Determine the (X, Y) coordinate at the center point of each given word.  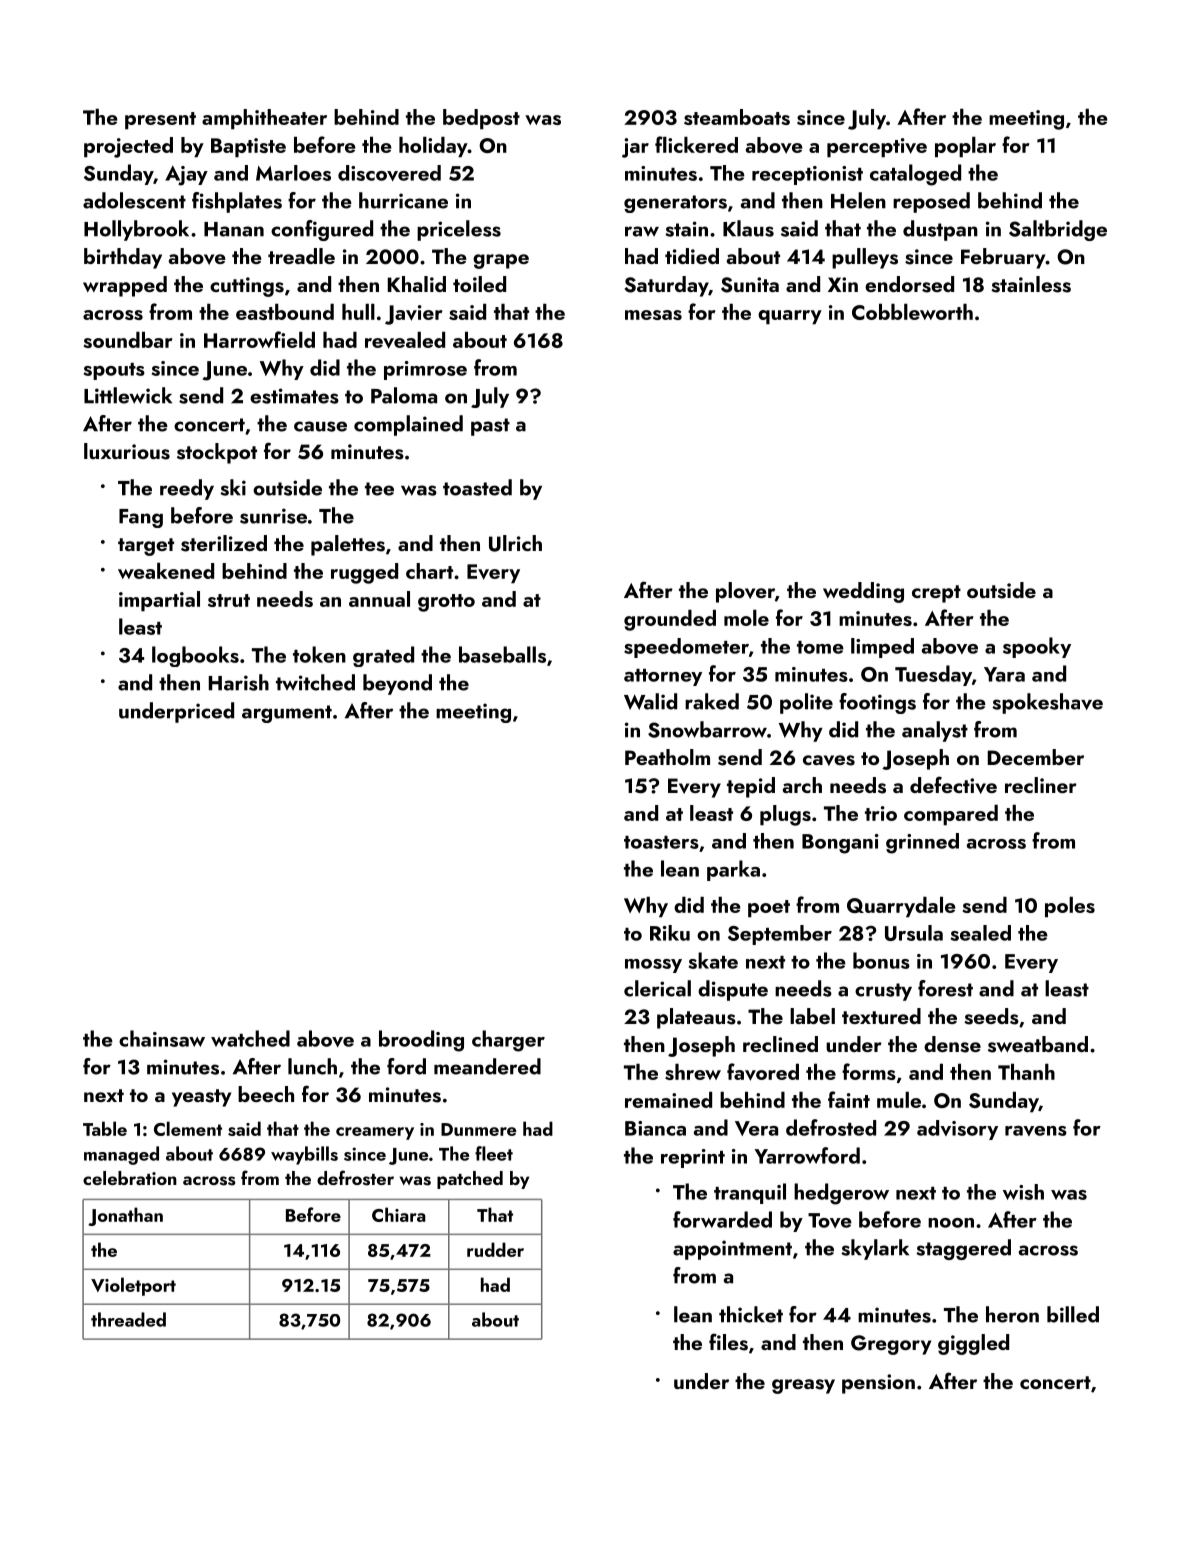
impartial (159, 601)
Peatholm (667, 757)
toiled (479, 284)
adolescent (134, 200)
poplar (965, 147)
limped (882, 648)
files (728, 1342)
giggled (973, 1344)
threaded (128, 1319)
